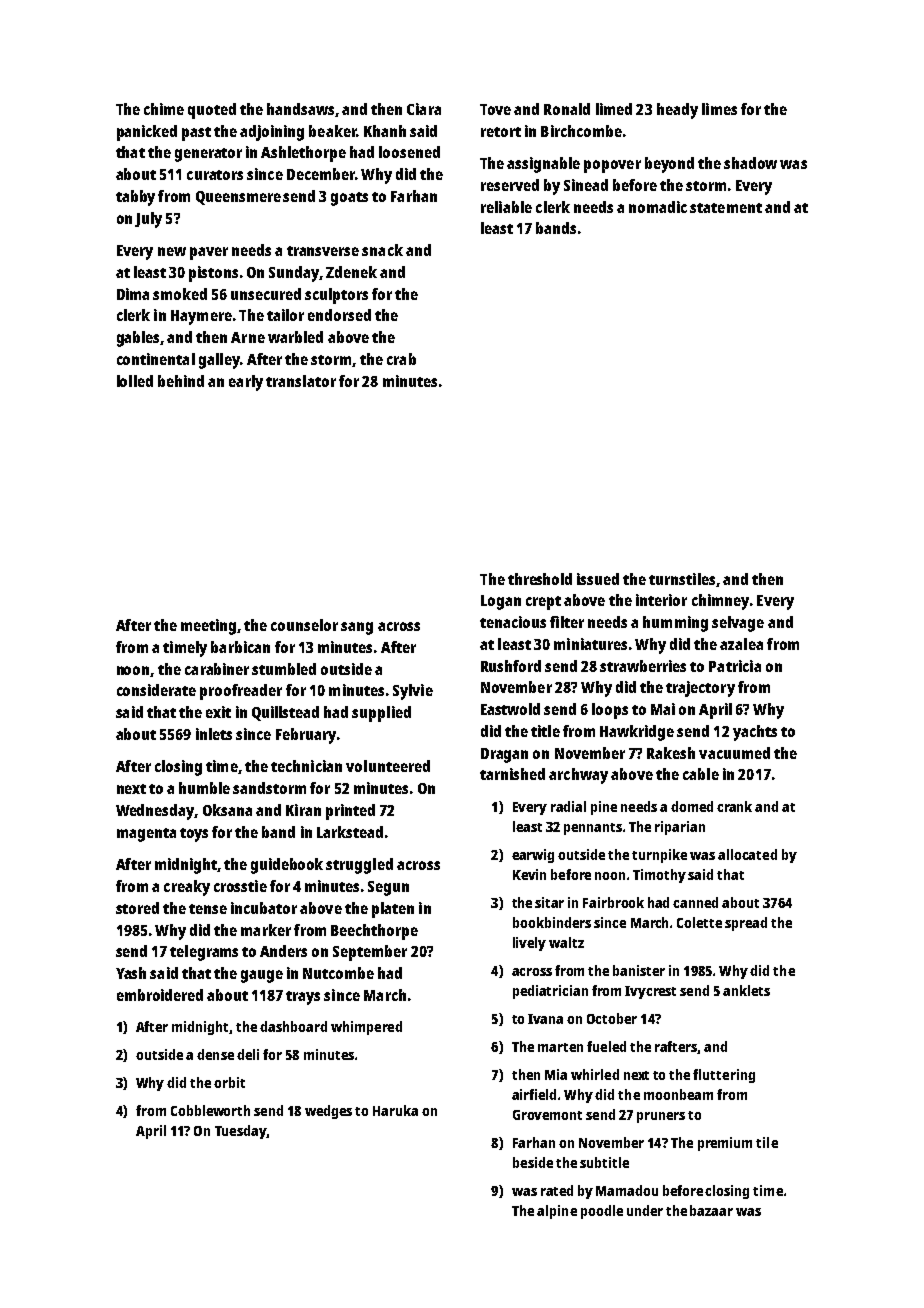 The image size is (924, 1308). Describe the element at coordinates (187, 888) in the screenshot. I see `creaky` at that location.
